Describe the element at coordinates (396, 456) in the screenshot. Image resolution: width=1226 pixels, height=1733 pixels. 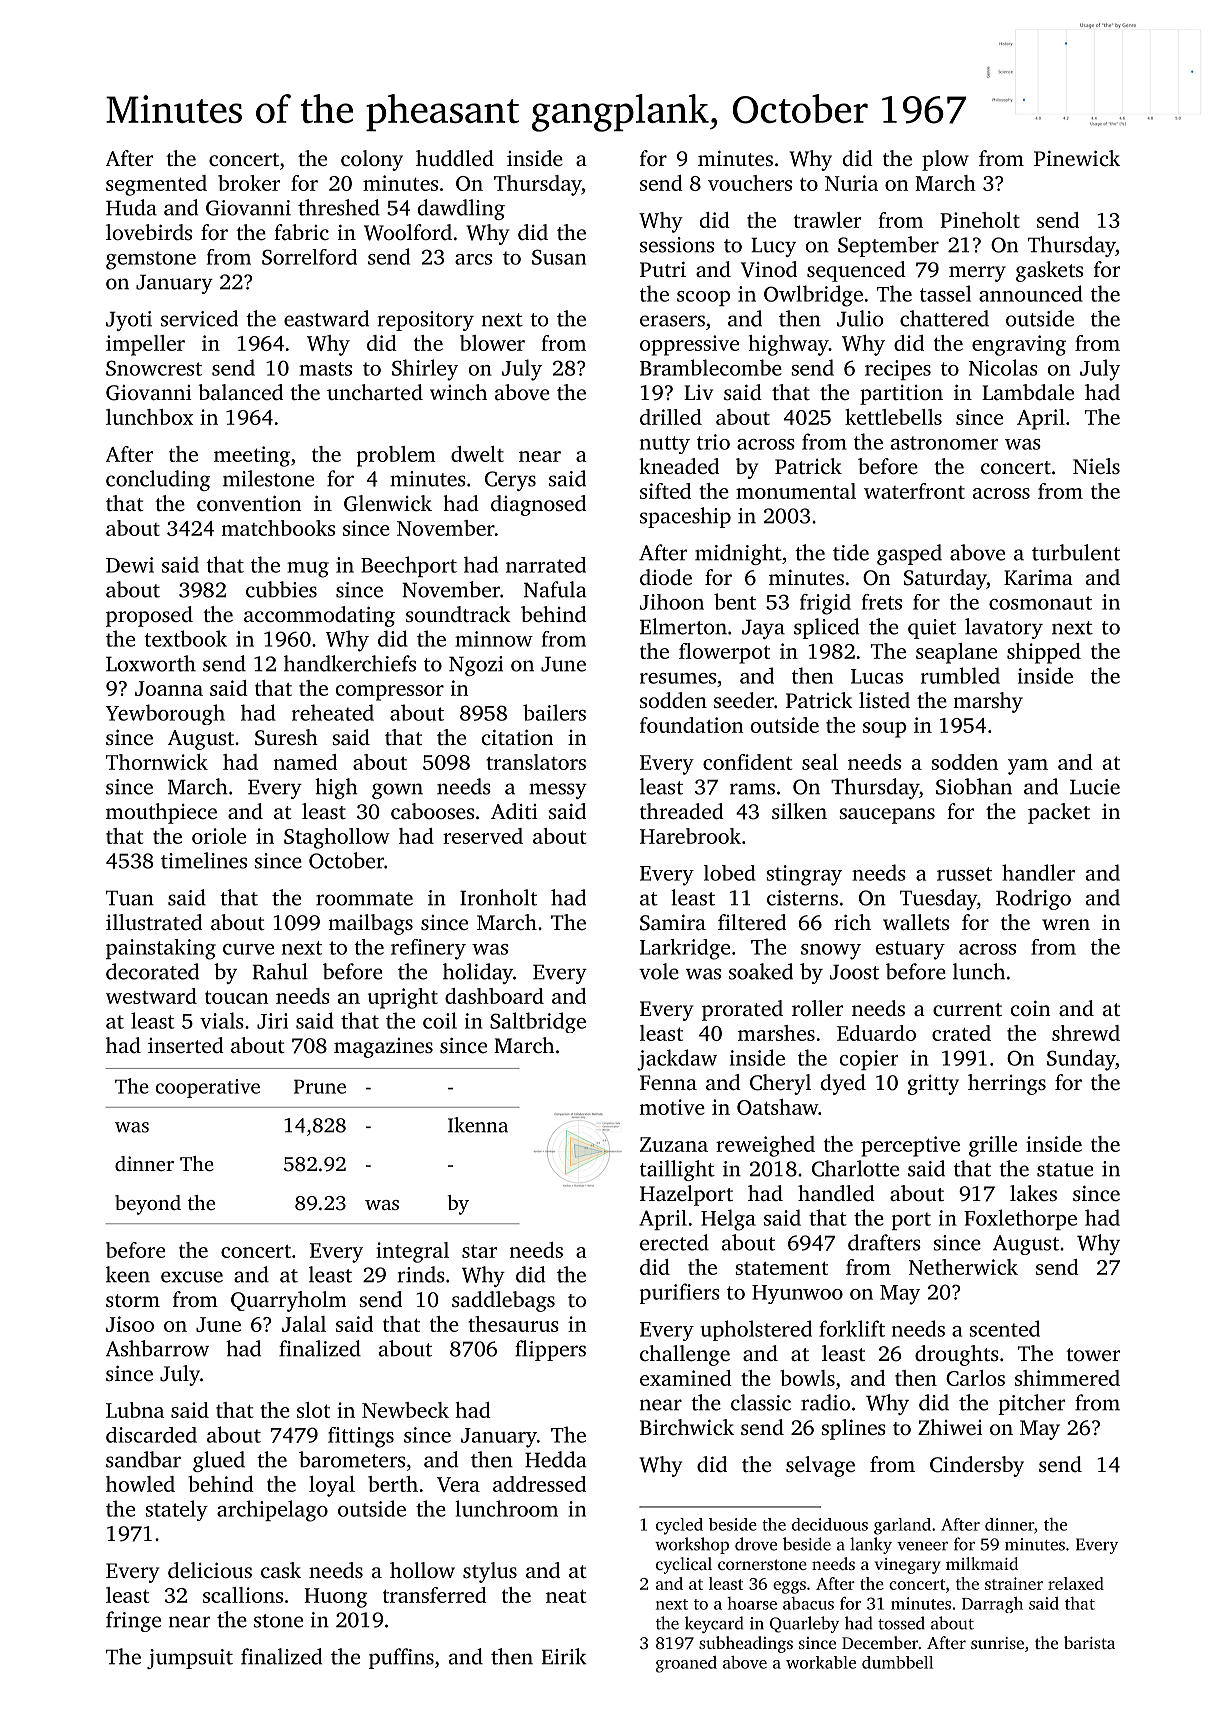
I see `problem` at that location.
